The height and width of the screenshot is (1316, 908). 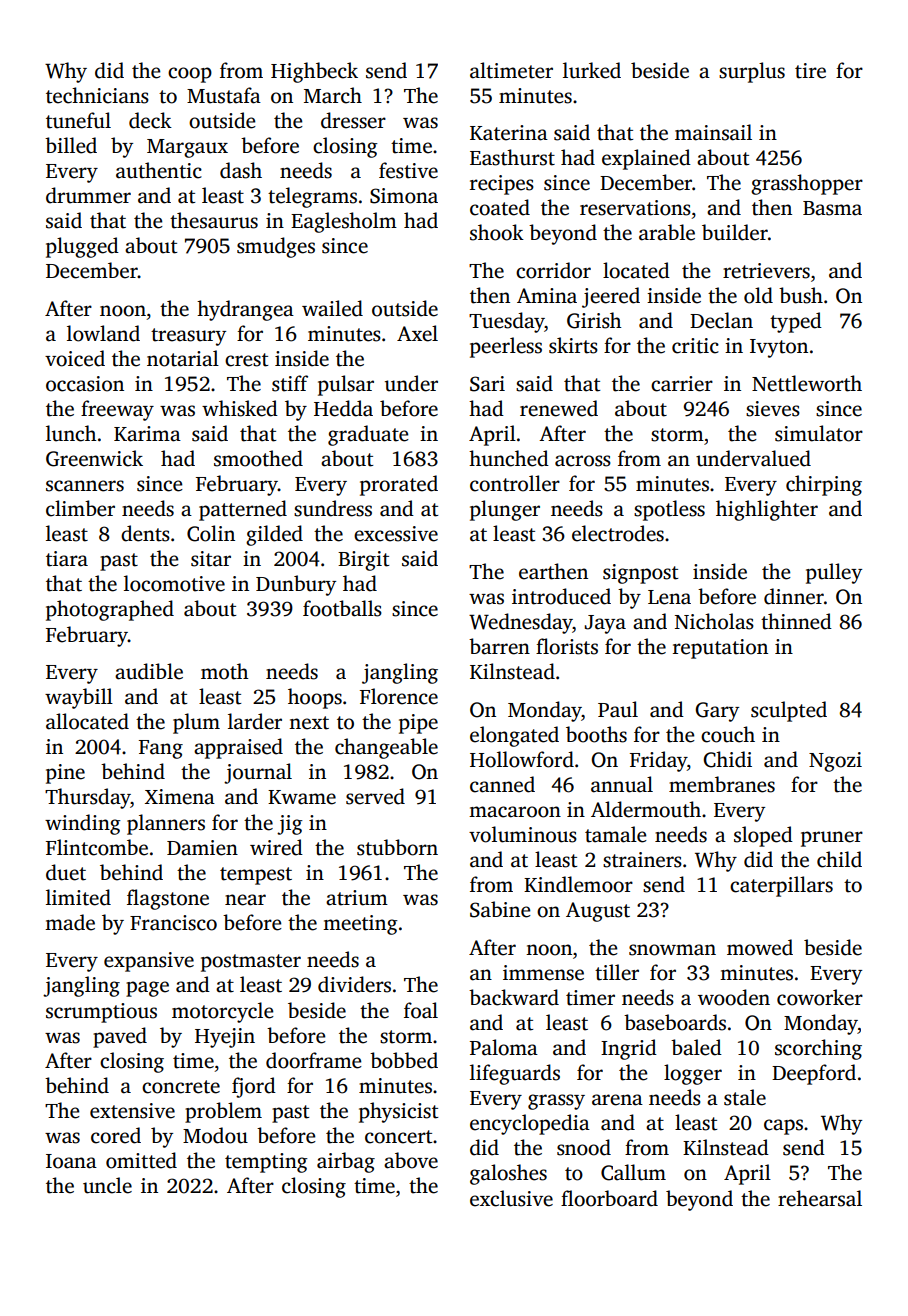 I want to click on Deepford, so click(x=814, y=1074).
